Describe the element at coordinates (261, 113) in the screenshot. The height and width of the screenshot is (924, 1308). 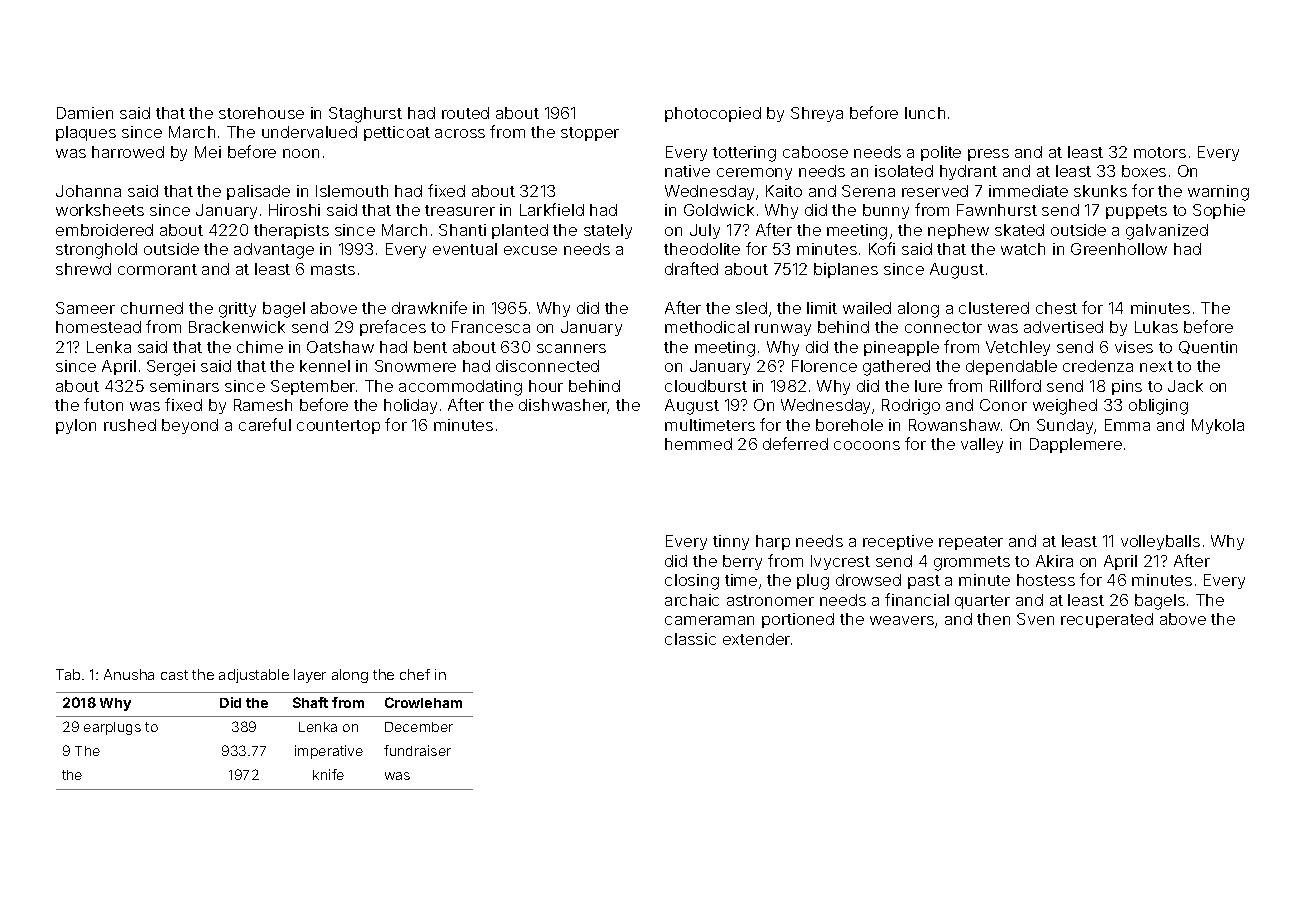
I see `storehouse` at that location.
